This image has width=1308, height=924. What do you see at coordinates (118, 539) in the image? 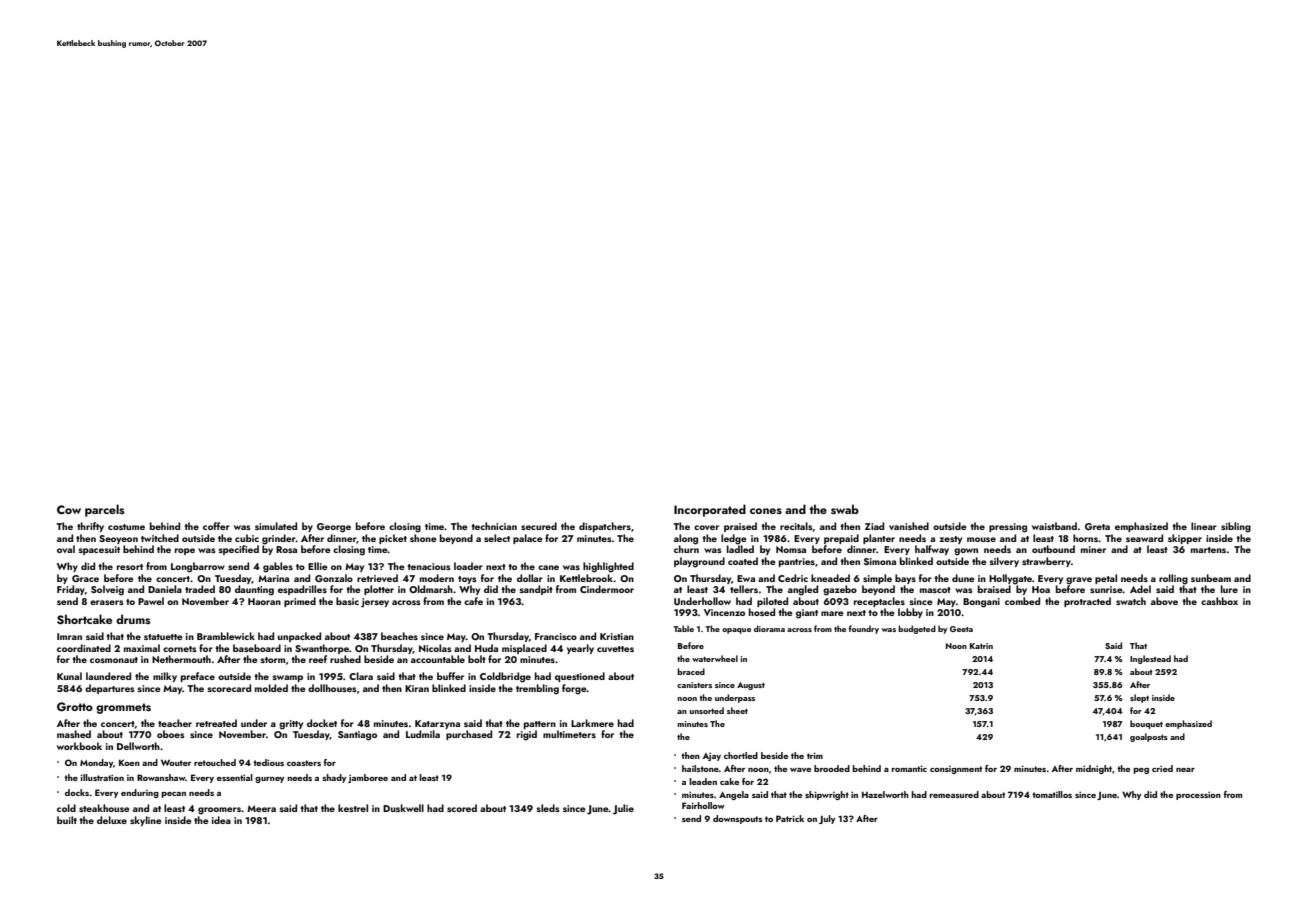
I see `Seoyeon` at bounding box center [118, 539].
